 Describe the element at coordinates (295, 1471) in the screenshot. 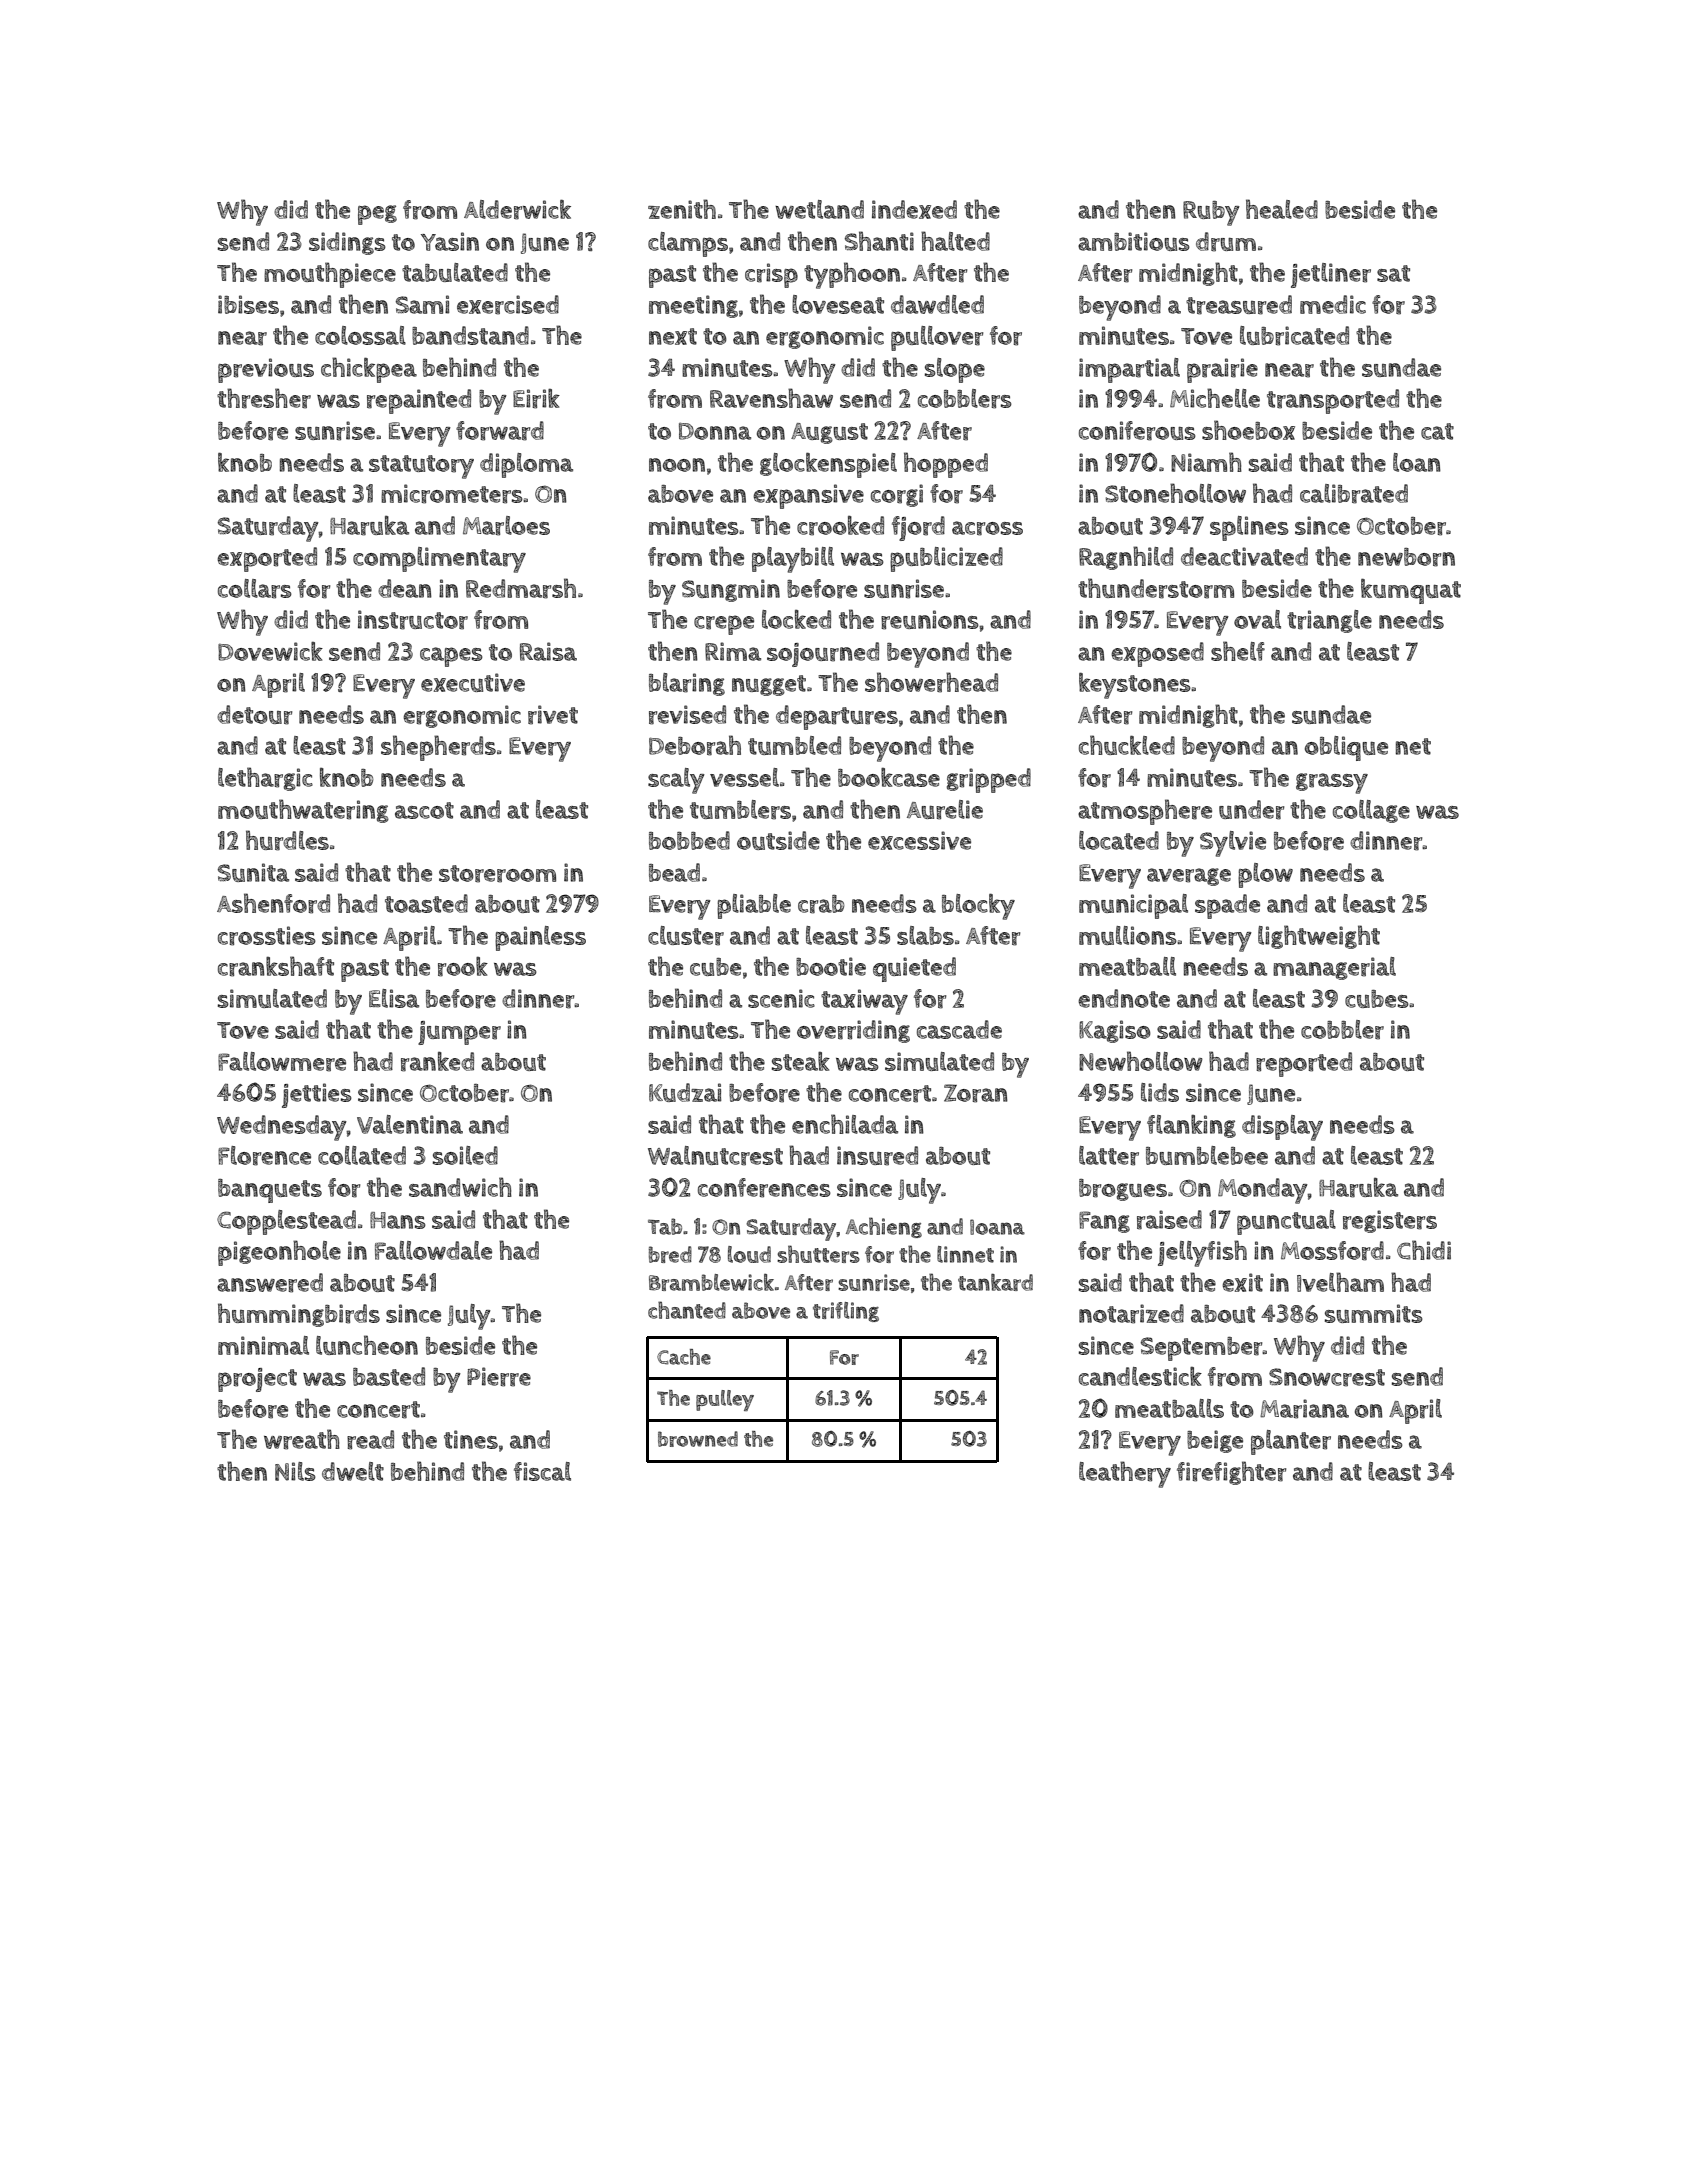

I see `Nils` at that location.
